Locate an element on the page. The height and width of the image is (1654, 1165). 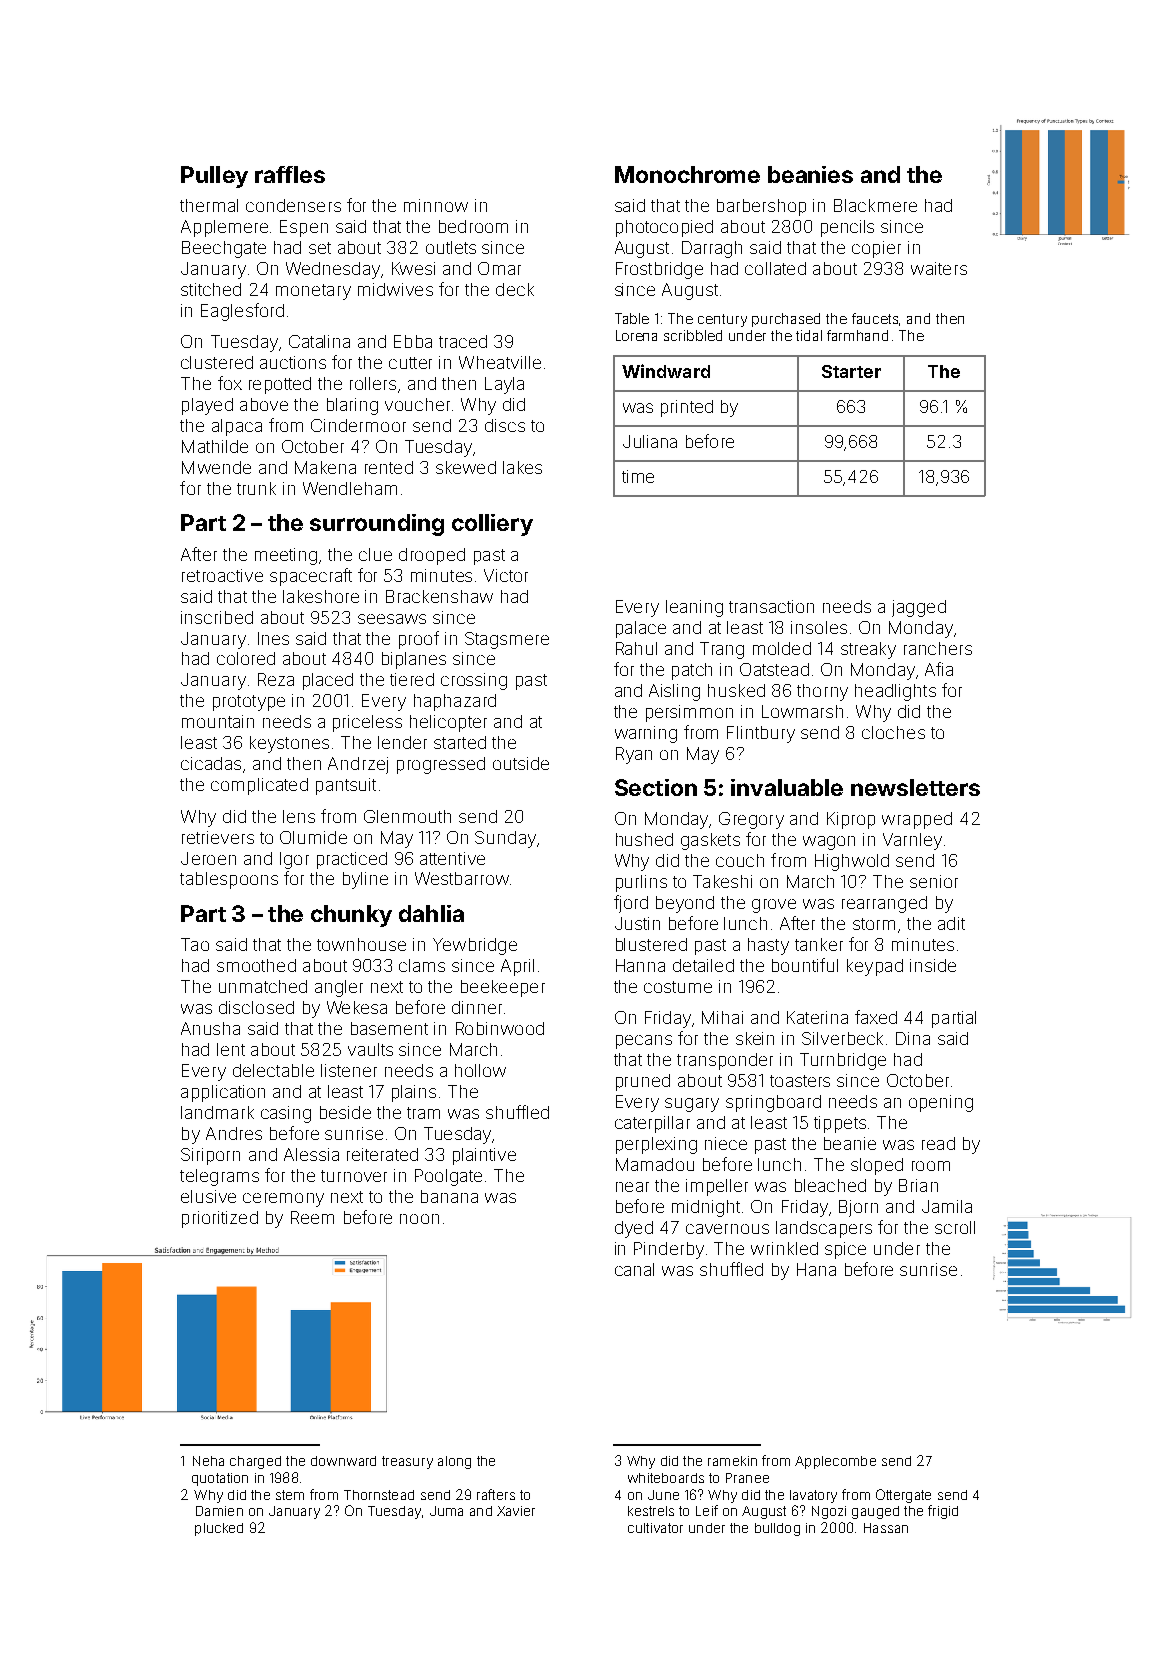
Anusha is located at coordinates (210, 1028).
